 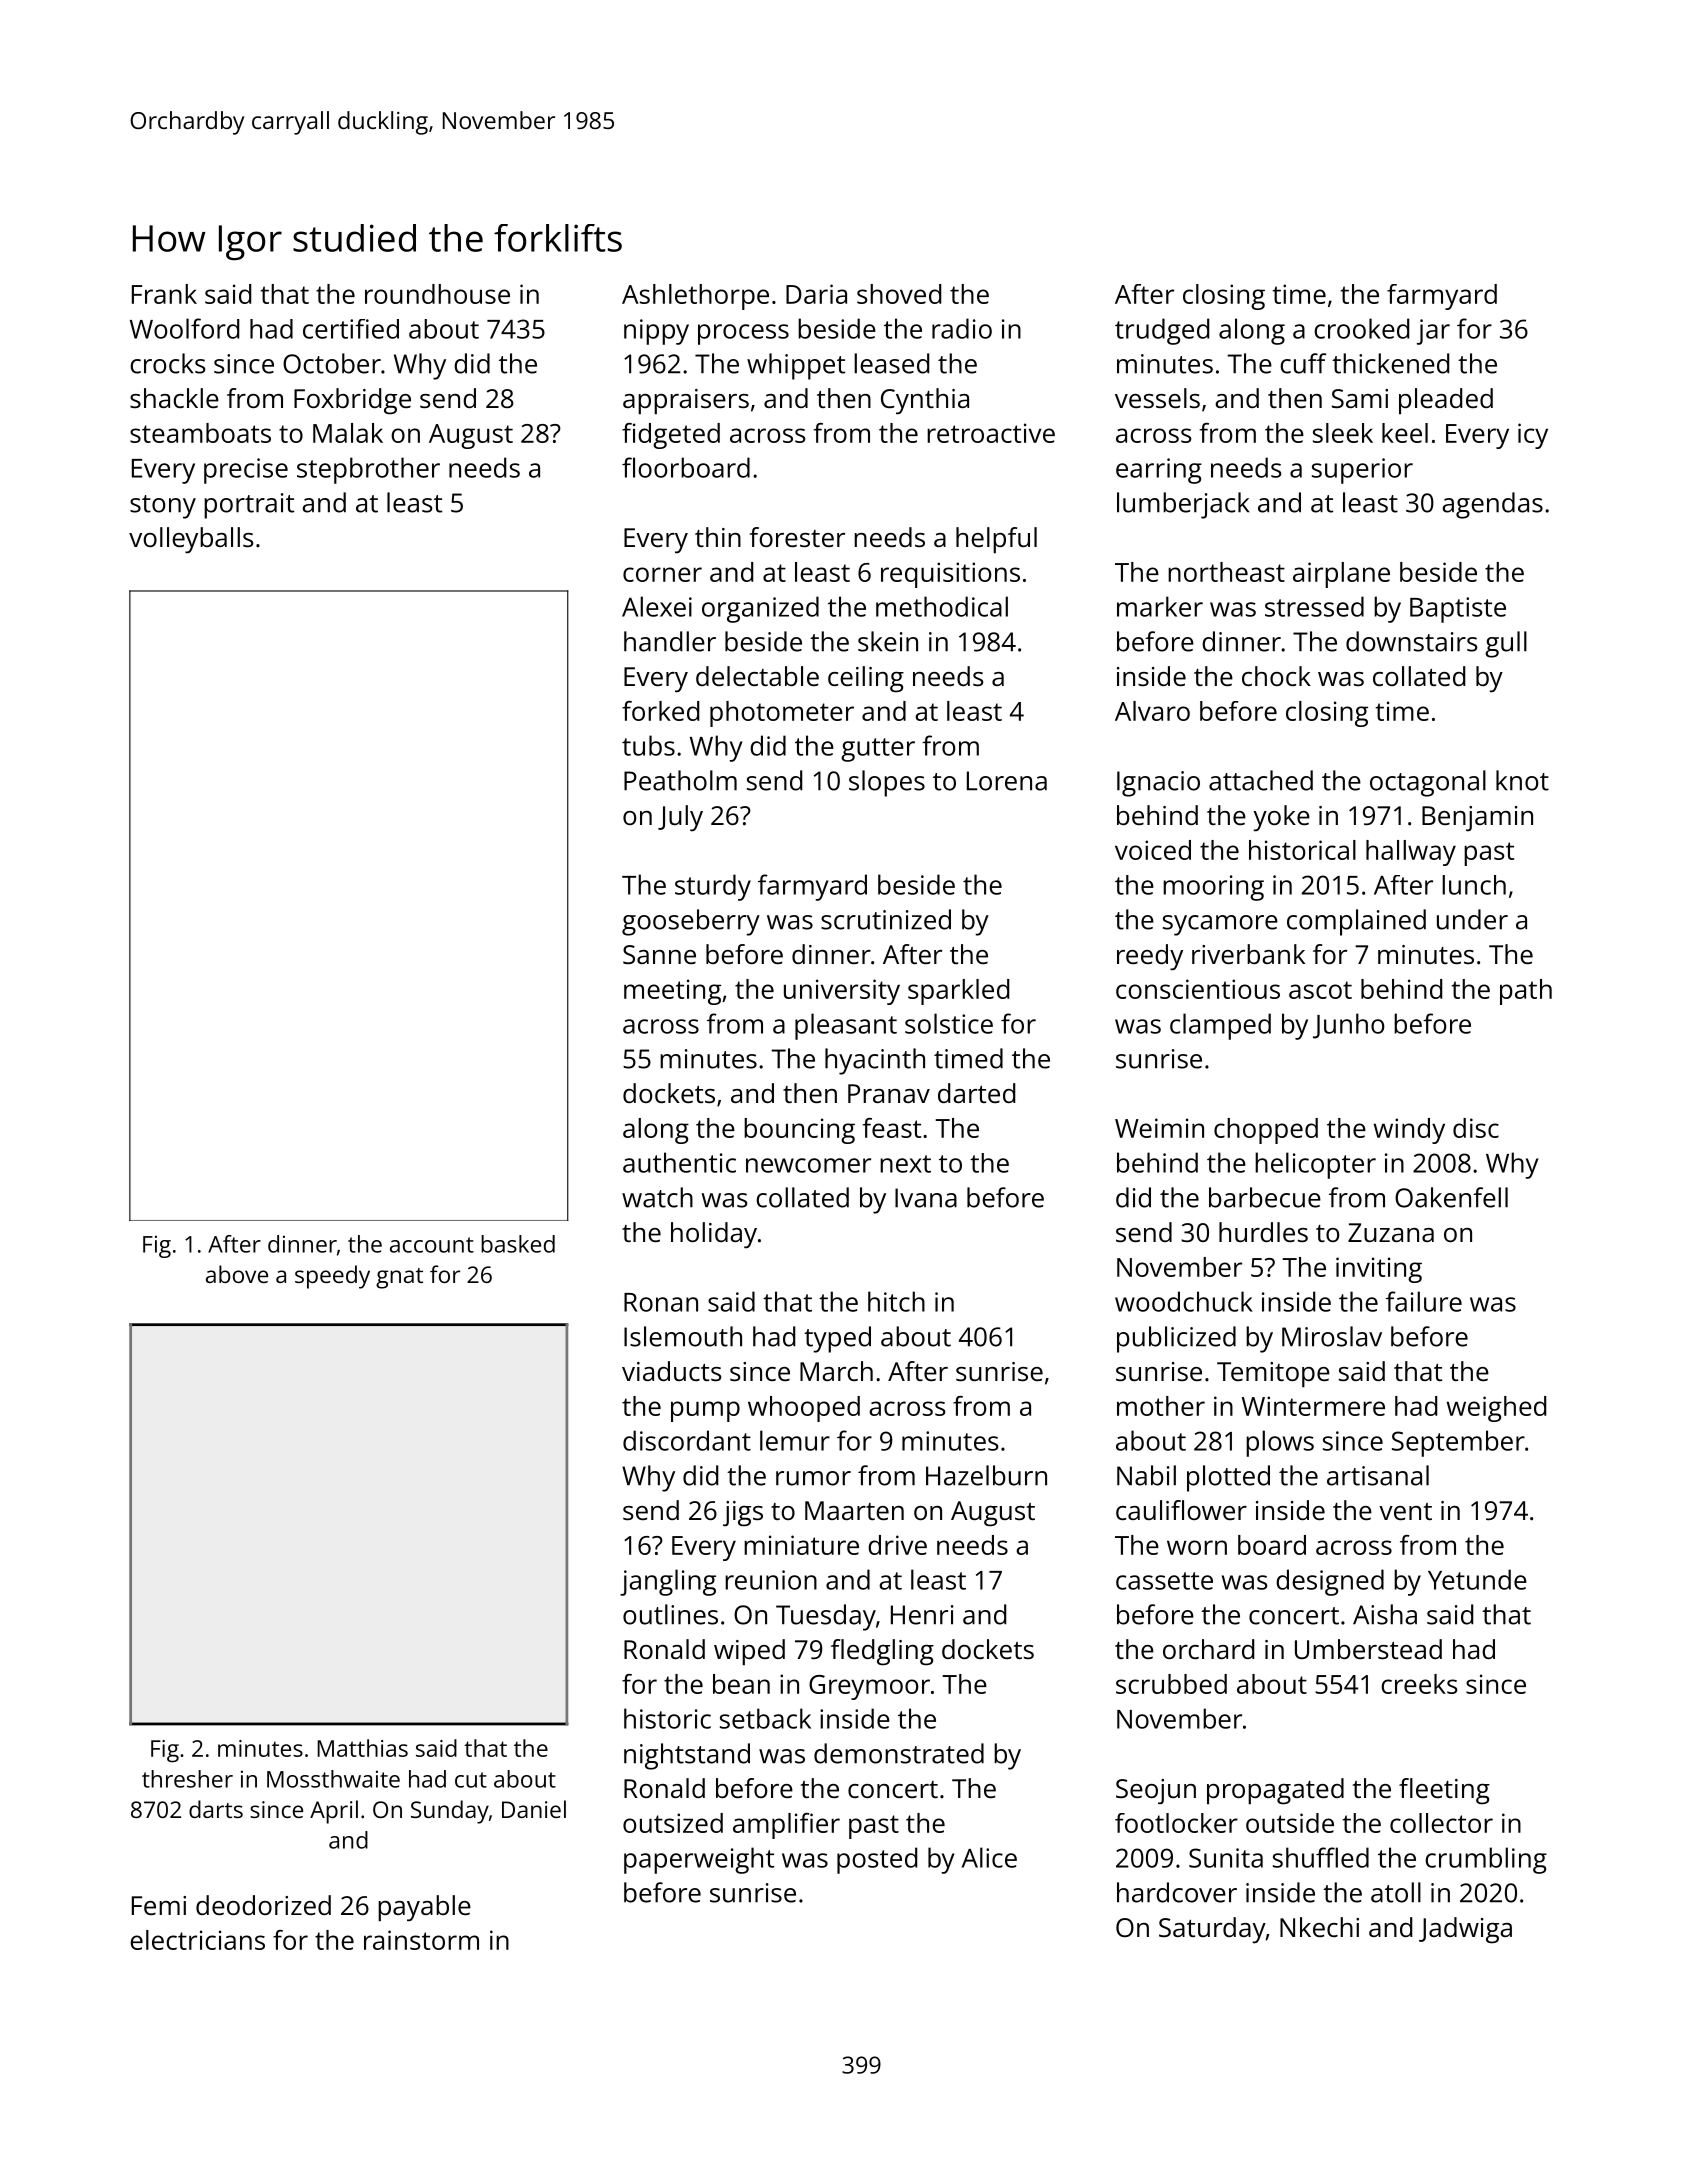 I want to click on posted, so click(x=877, y=1860).
